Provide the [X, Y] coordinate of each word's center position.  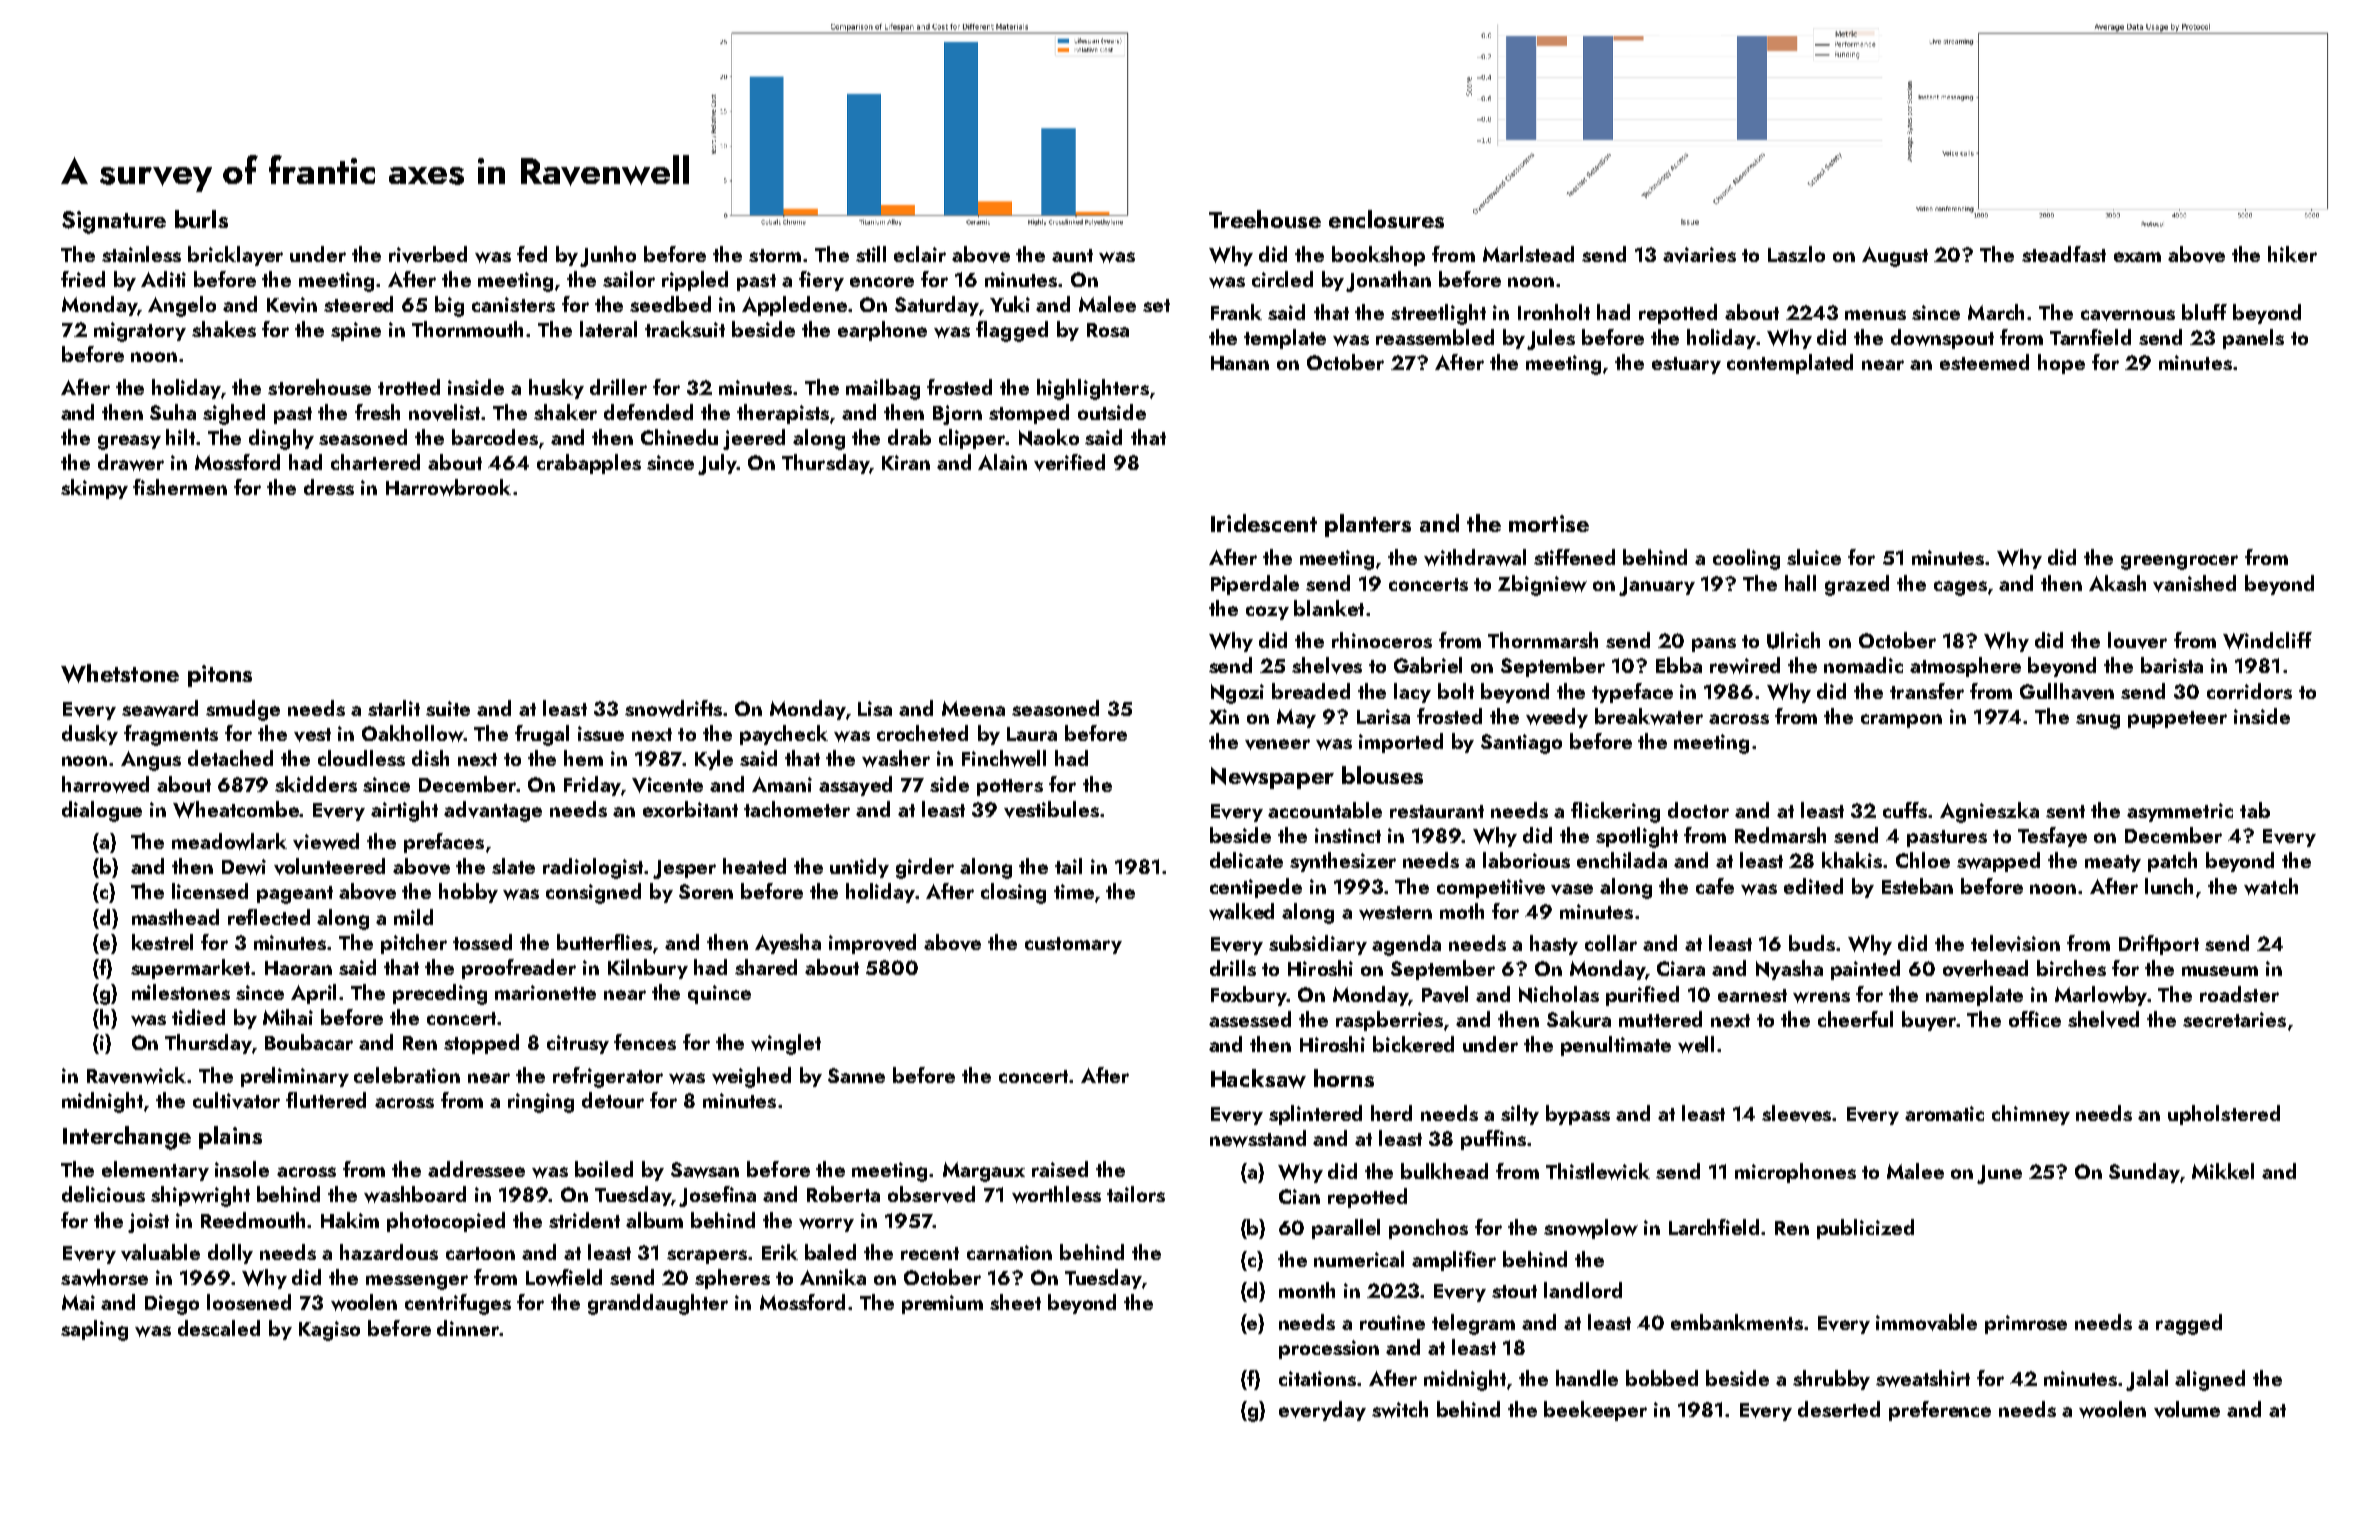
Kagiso [329, 1331]
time [1074, 891]
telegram [1473, 1324]
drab [909, 437]
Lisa [875, 708]
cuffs [1905, 810]
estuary [1686, 365]
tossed [482, 942]
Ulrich [1793, 640]
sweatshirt [1923, 1378]
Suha [173, 412]
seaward [160, 708]
